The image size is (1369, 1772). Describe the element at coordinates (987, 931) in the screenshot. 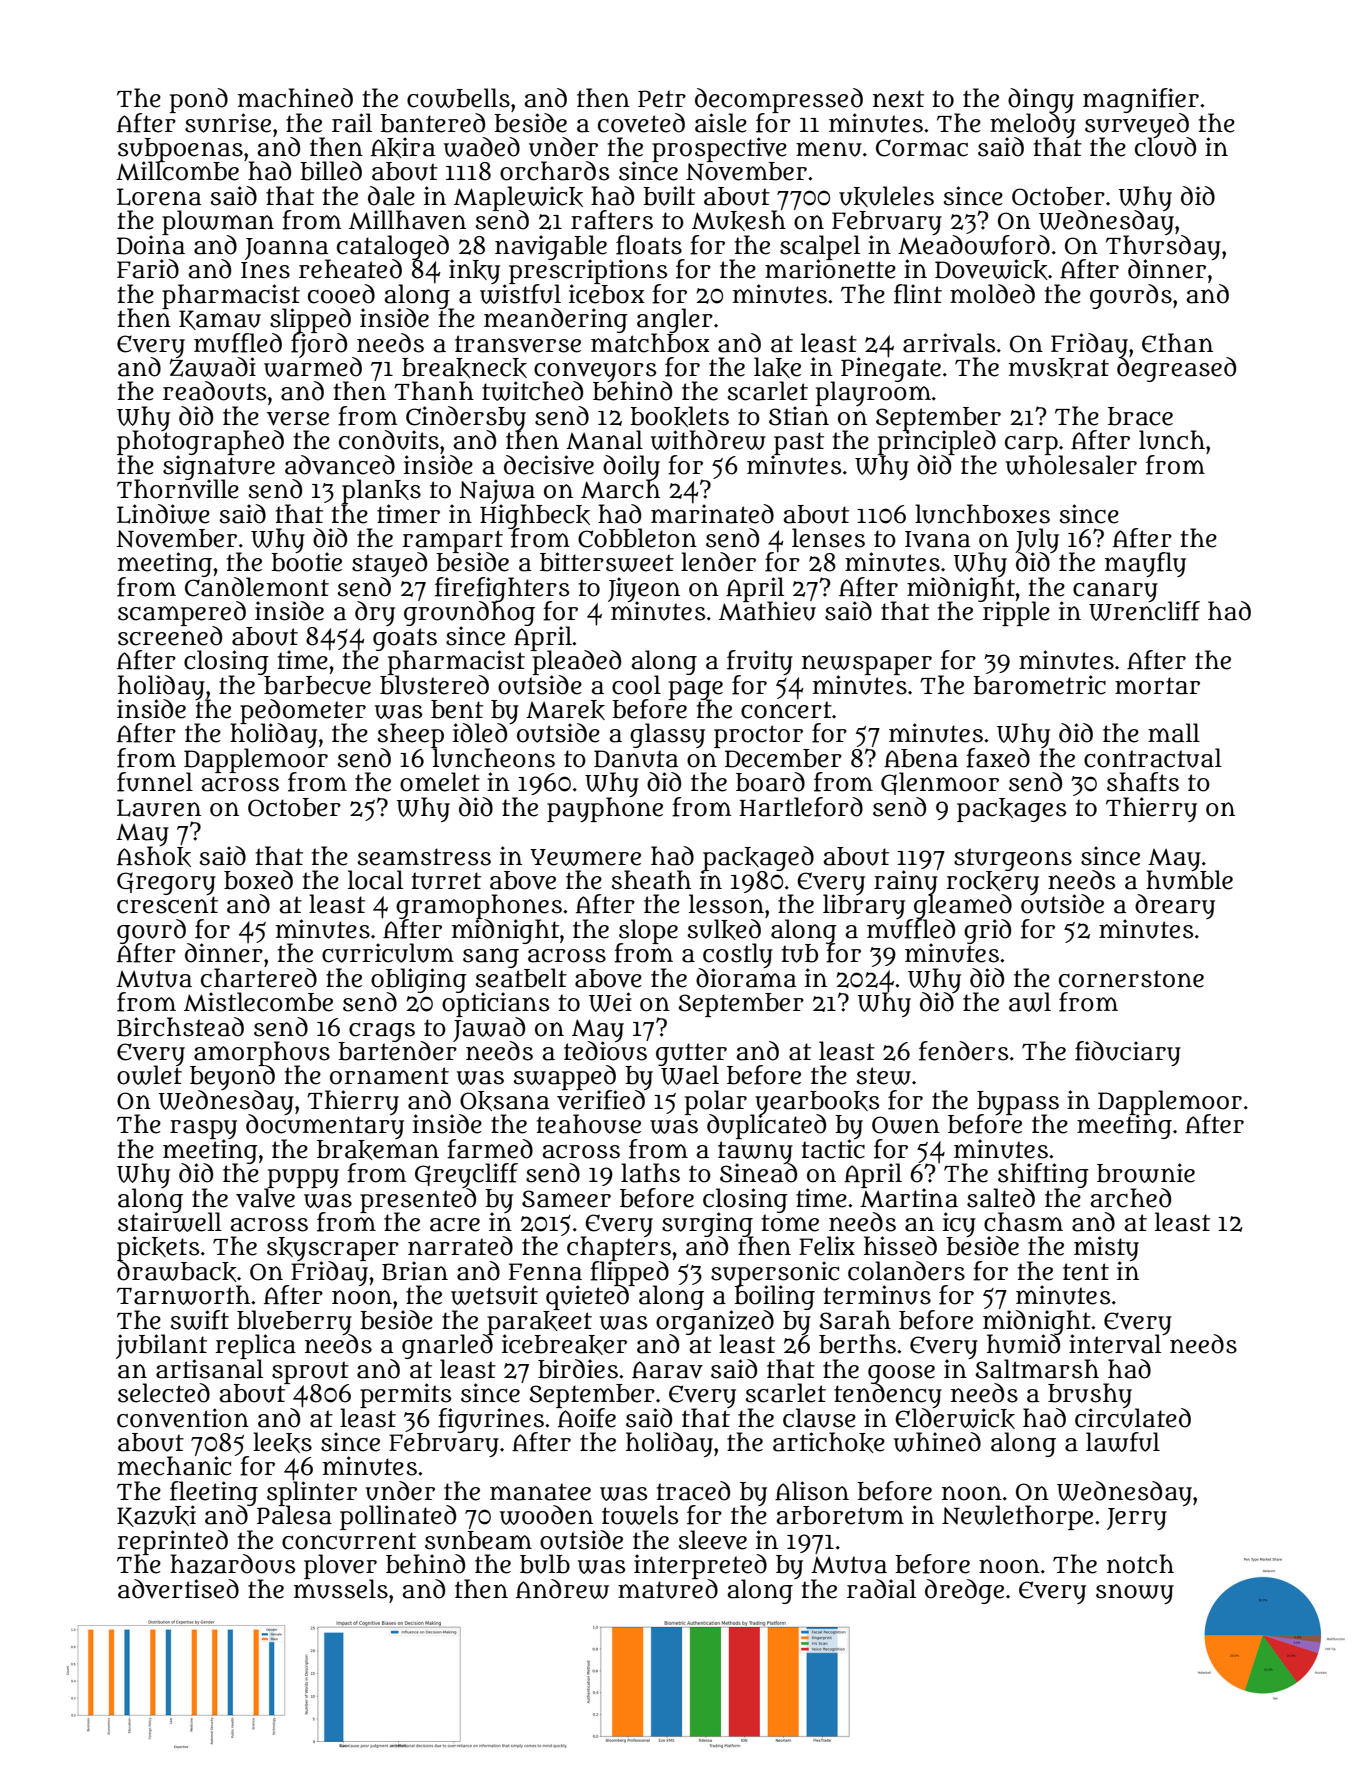

I see `grid` at that location.
